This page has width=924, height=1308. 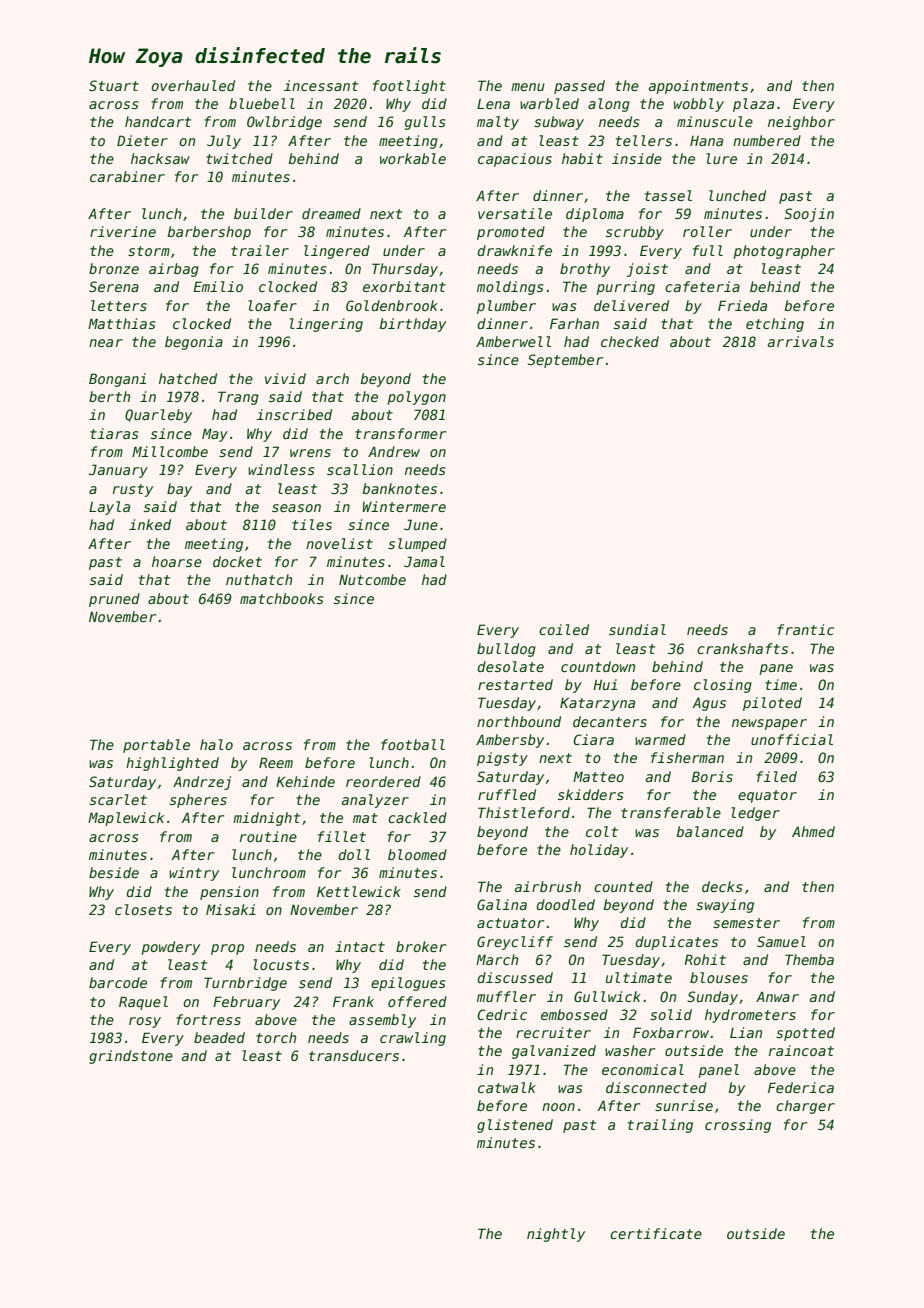 What do you see at coordinates (769, 724) in the page?
I see `newspaper` at bounding box center [769, 724].
